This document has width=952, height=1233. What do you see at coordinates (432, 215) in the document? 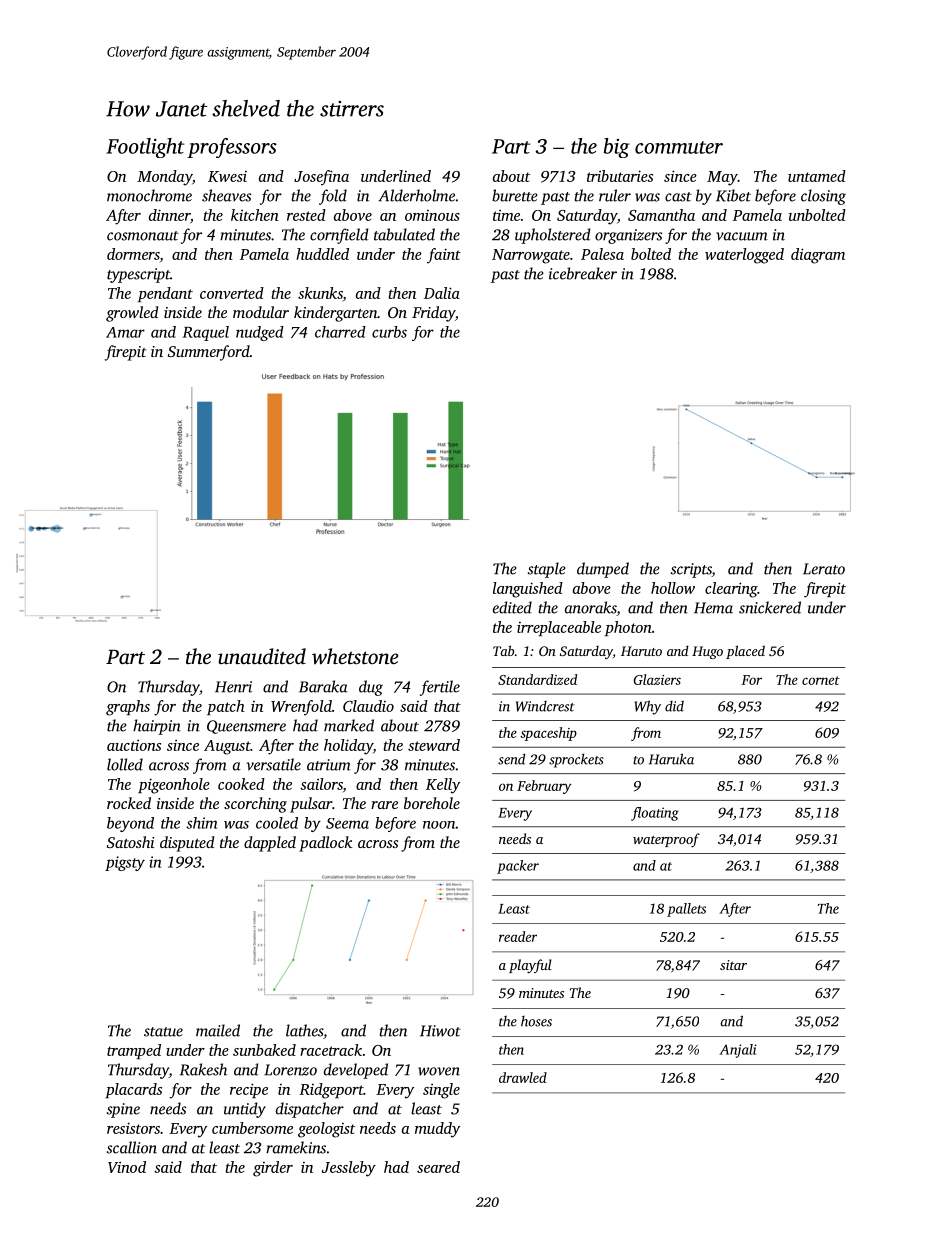
I see `ominous` at bounding box center [432, 215].
